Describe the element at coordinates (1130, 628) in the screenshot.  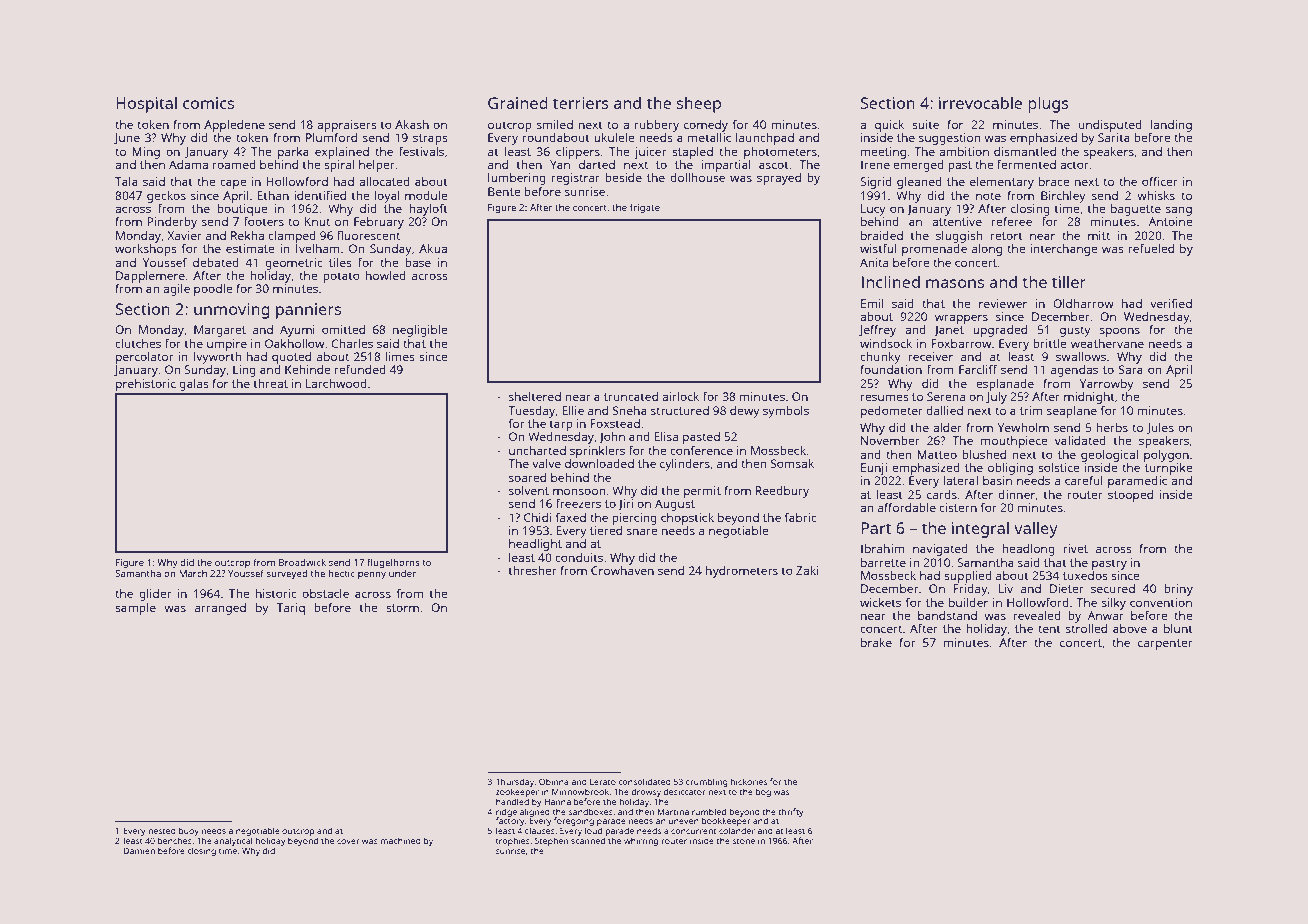
I see `above` at that location.
